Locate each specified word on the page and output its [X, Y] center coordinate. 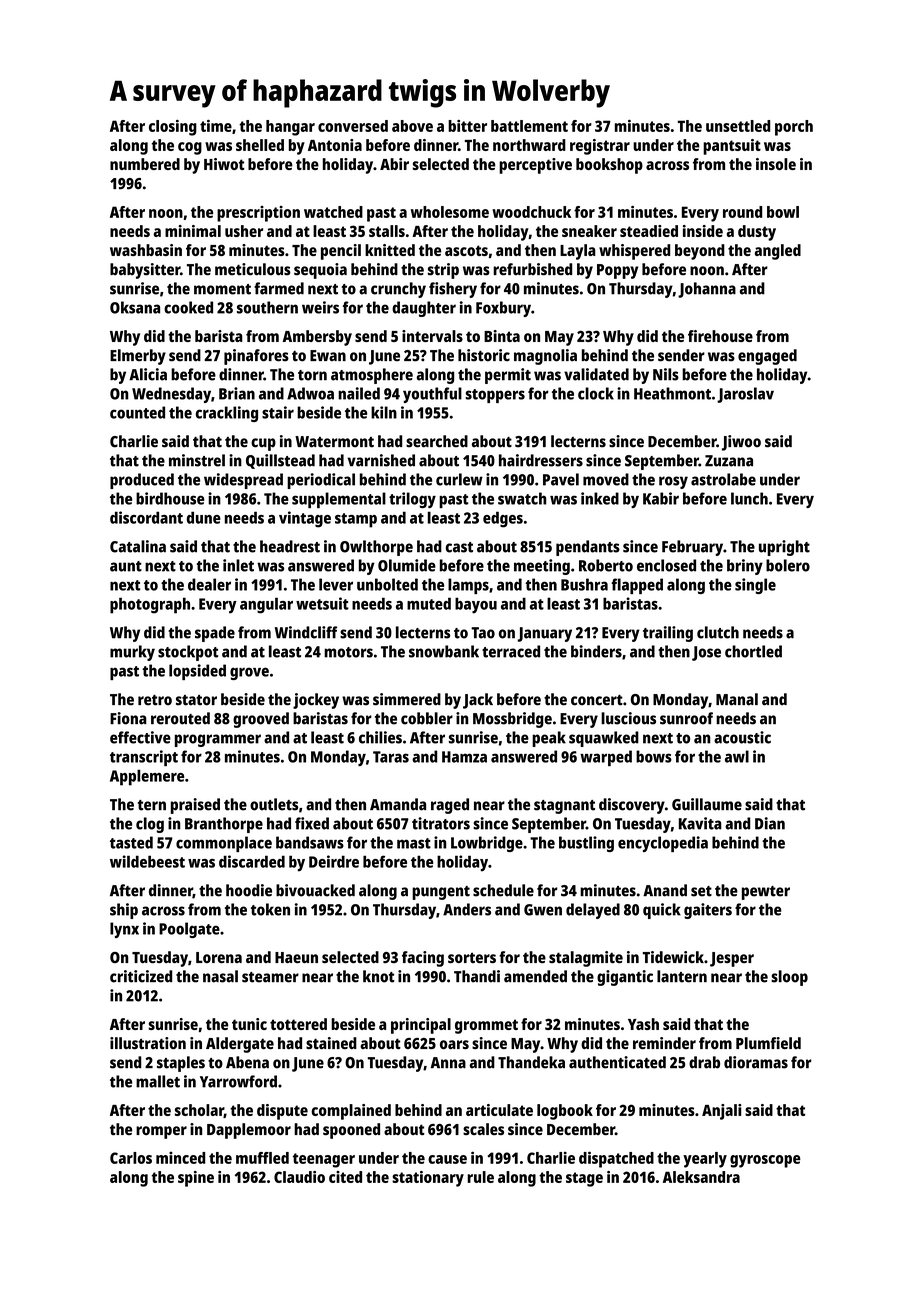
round [742, 212]
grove [249, 673]
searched [437, 441]
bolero [788, 565]
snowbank [444, 651]
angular [266, 605]
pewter [766, 893]
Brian [237, 393]
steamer [270, 977]
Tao [483, 633]
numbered [145, 164]
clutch [718, 632]
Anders [467, 909]
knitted [390, 250]
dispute [282, 1112]
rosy [673, 482]
